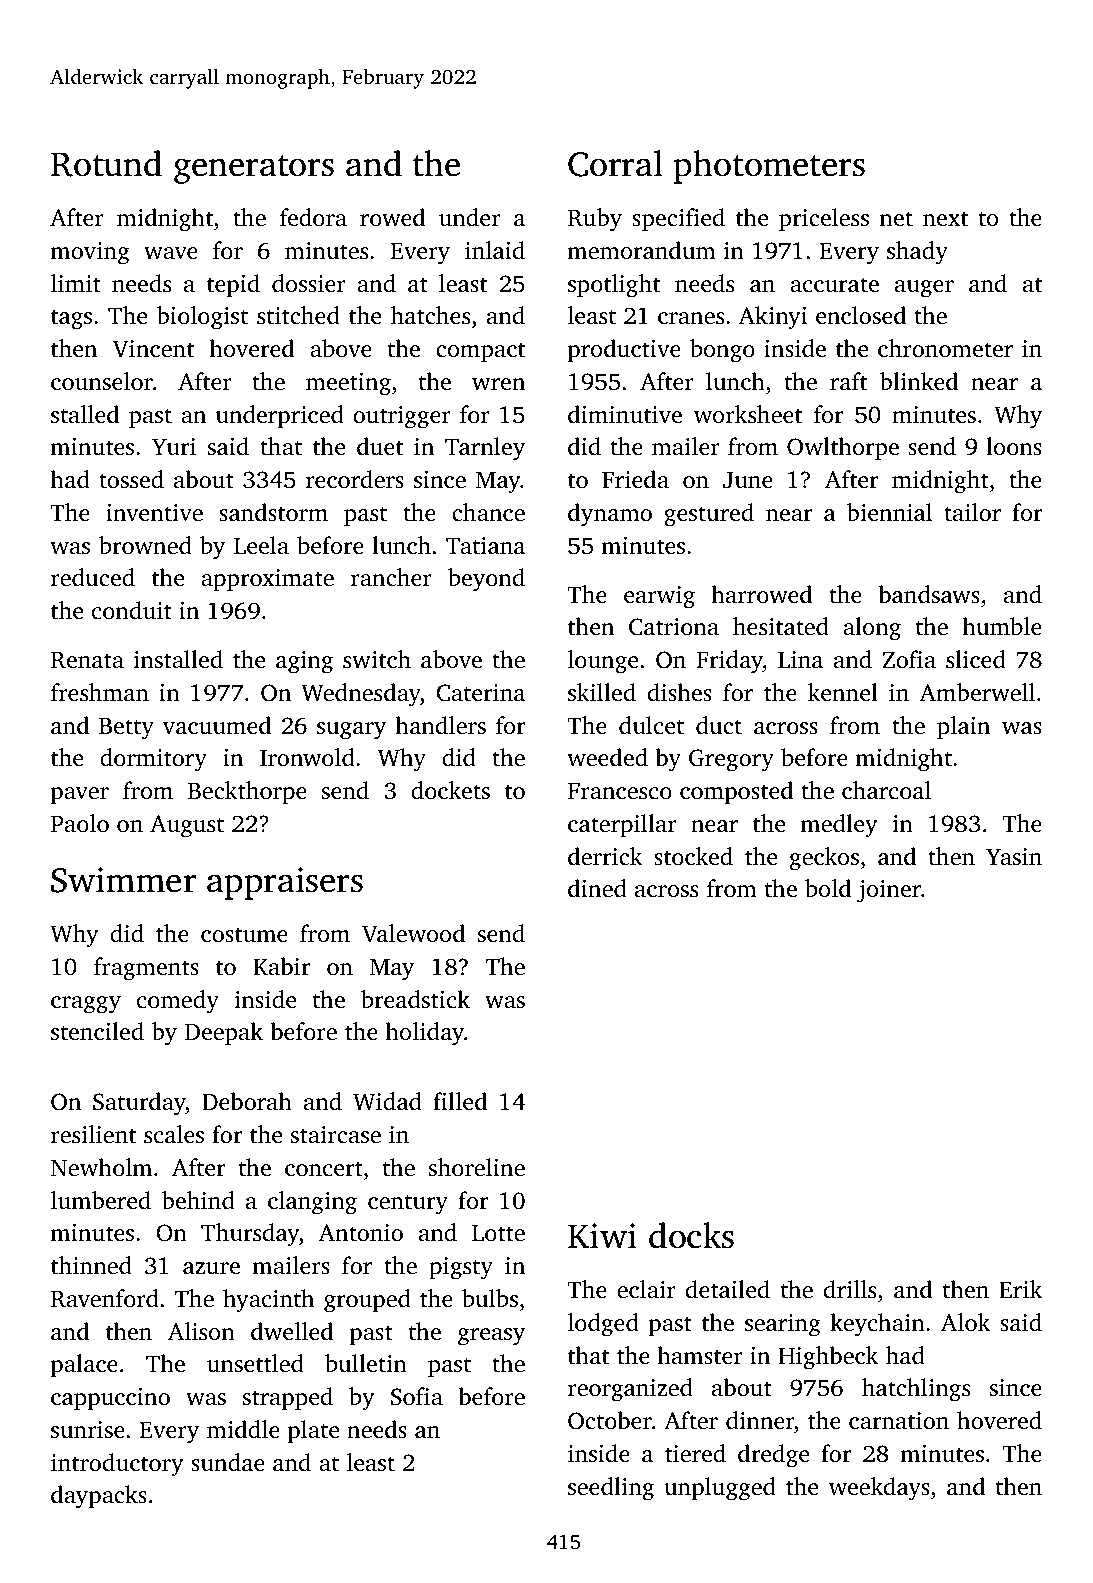  What do you see at coordinates (187, 826) in the page?
I see `August` at bounding box center [187, 826].
